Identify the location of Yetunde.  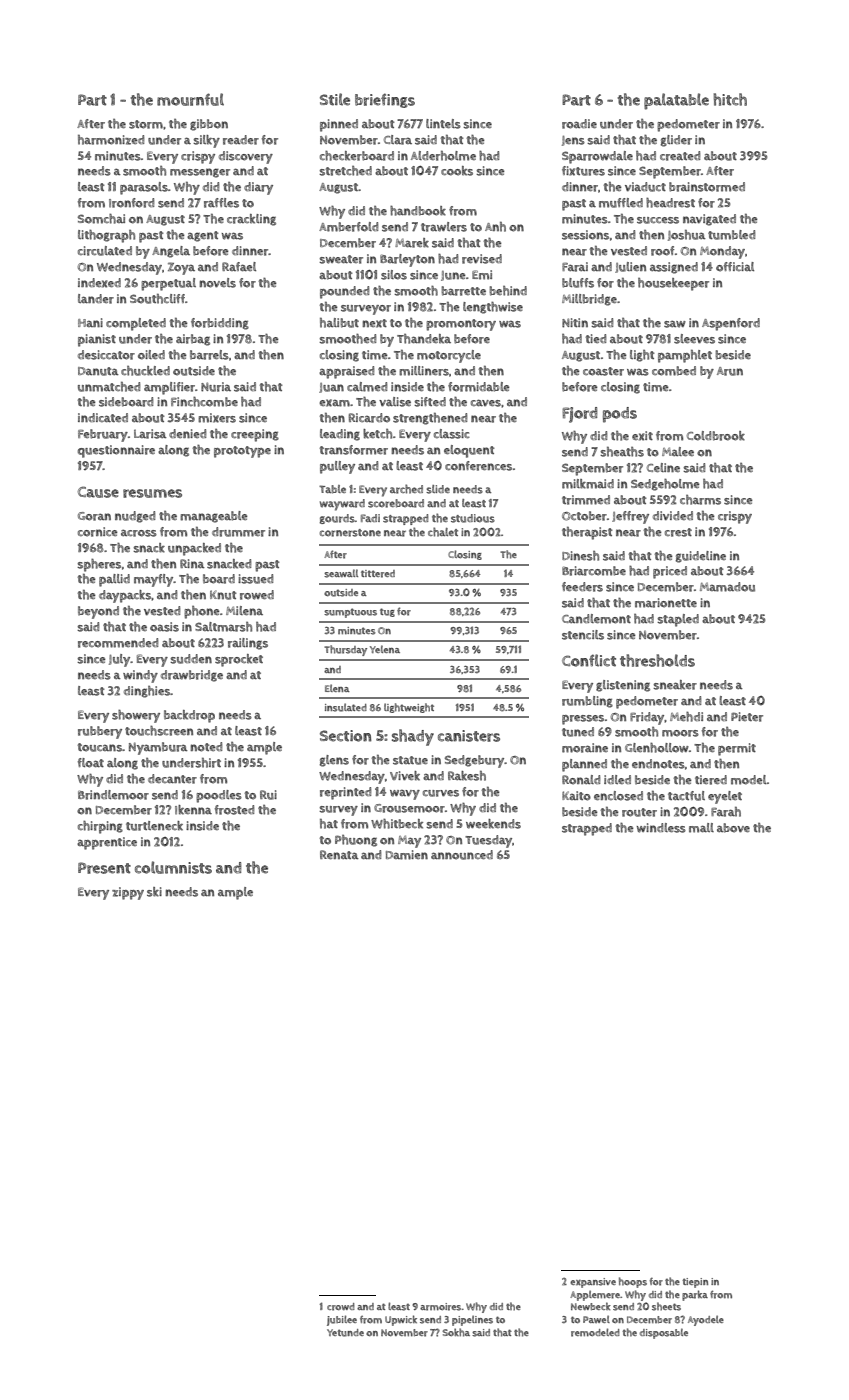
(345, 1333).
